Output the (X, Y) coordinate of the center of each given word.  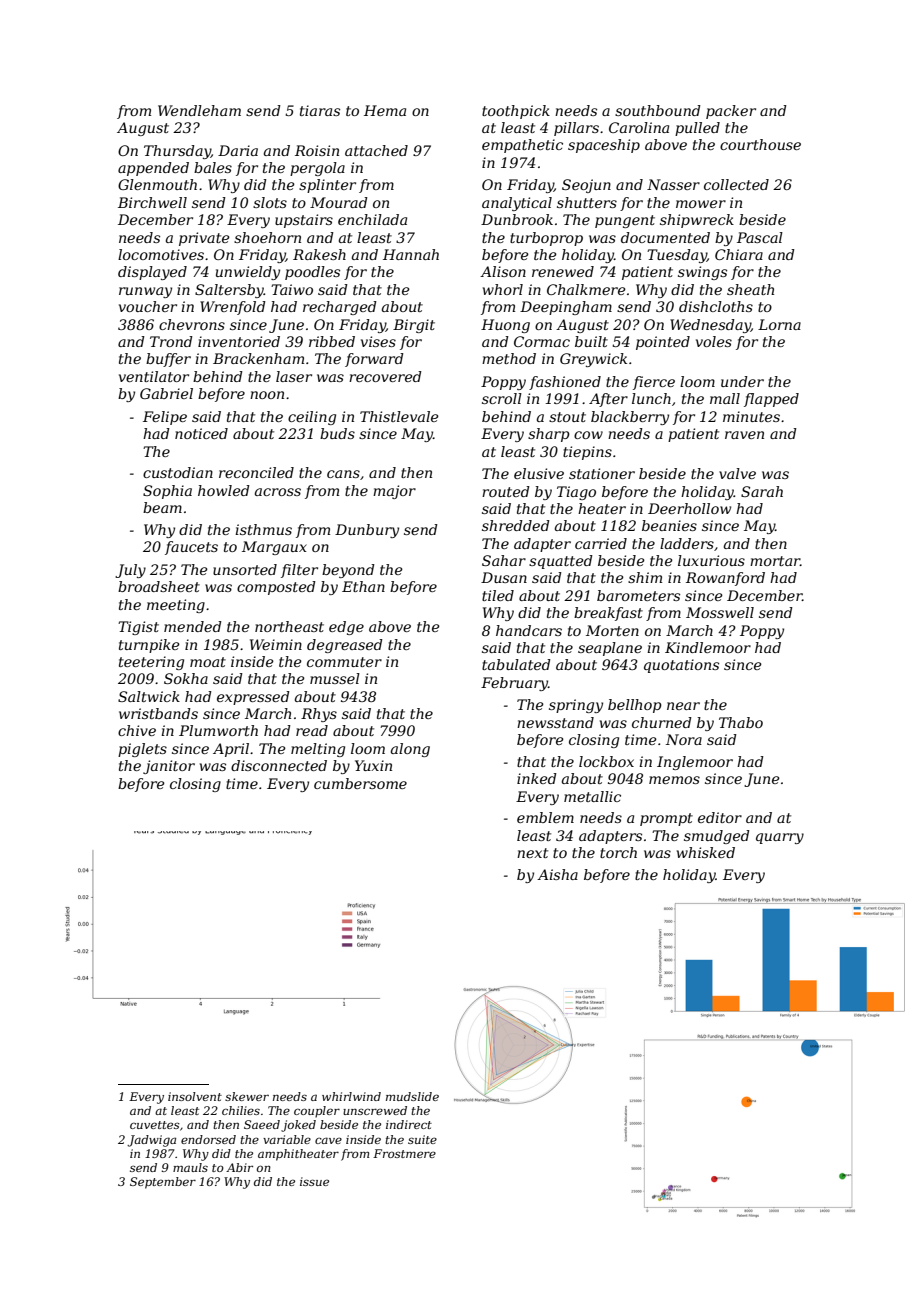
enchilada (372, 219)
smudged (717, 837)
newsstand (555, 722)
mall (725, 398)
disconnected (279, 765)
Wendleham (199, 110)
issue (314, 1181)
